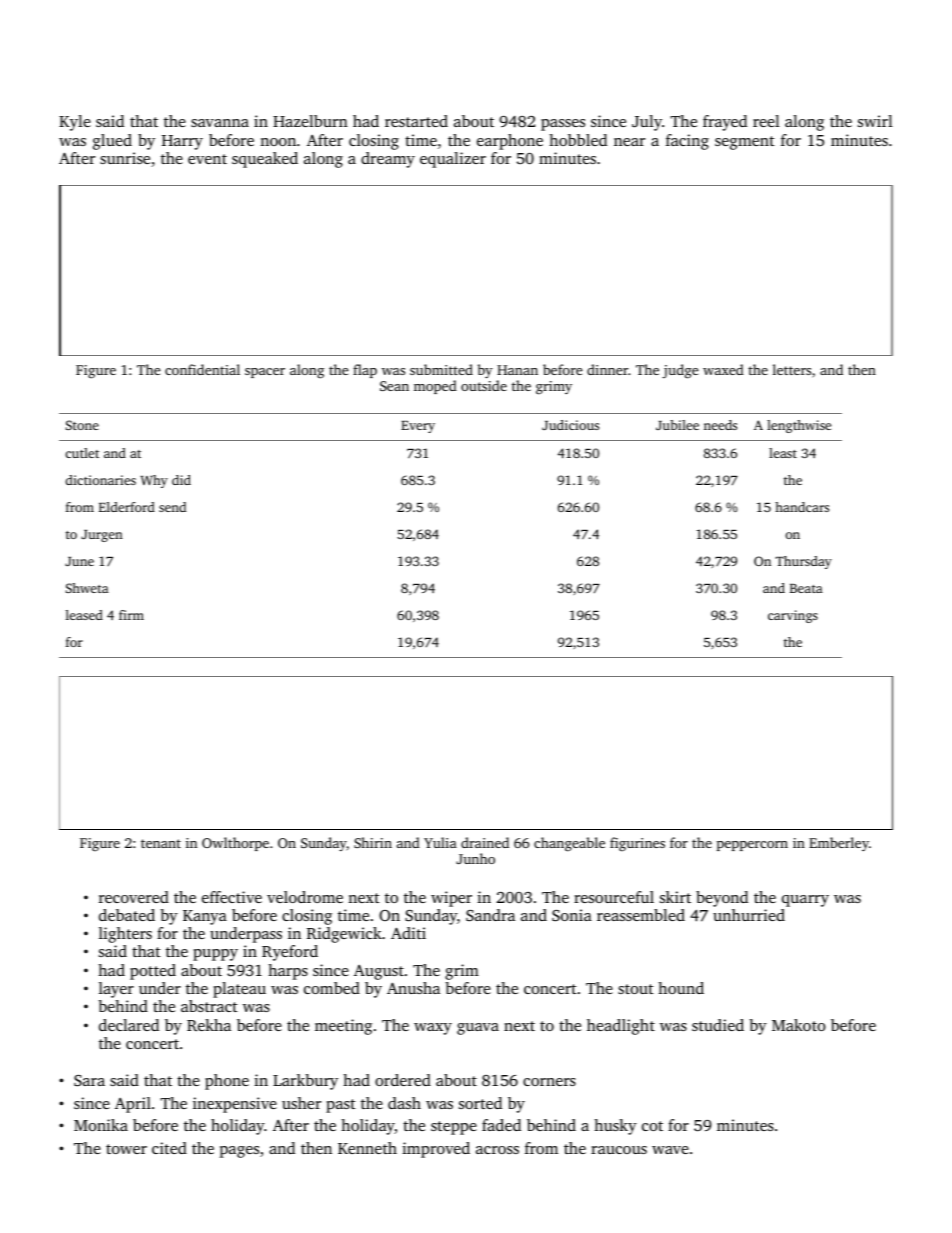 This document has width=952, height=1233. What do you see at coordinates (75, 123) in the document?
I see `Kyle` at bounding box center [75, 123].
